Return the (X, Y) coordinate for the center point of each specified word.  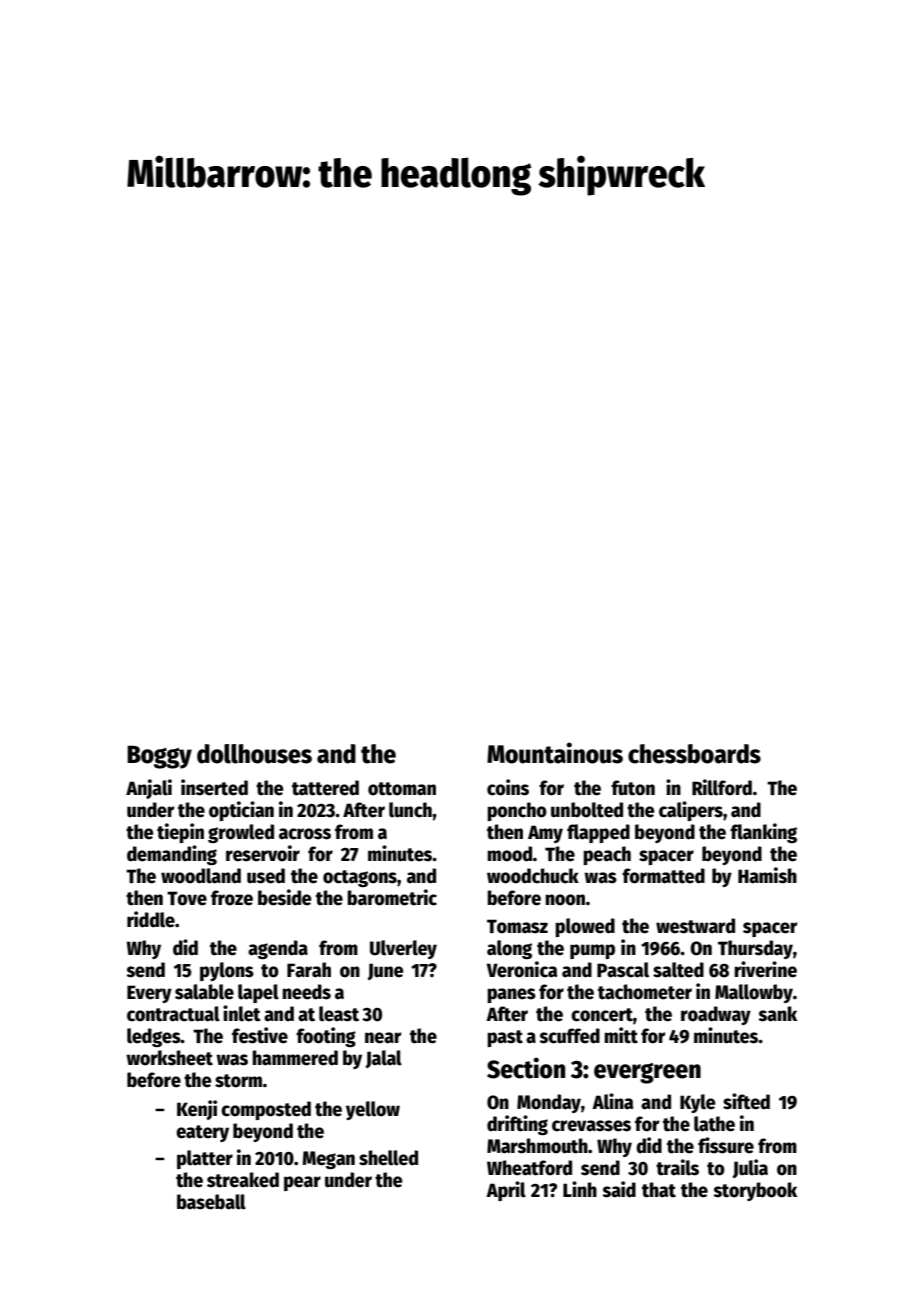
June (385, 971)
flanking (763, 833)
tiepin (180, 833)
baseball (211, 1202)
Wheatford (529, 1168)
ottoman (402, 789)
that (659, 1190)
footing (326, 1037)
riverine (765, 969)
